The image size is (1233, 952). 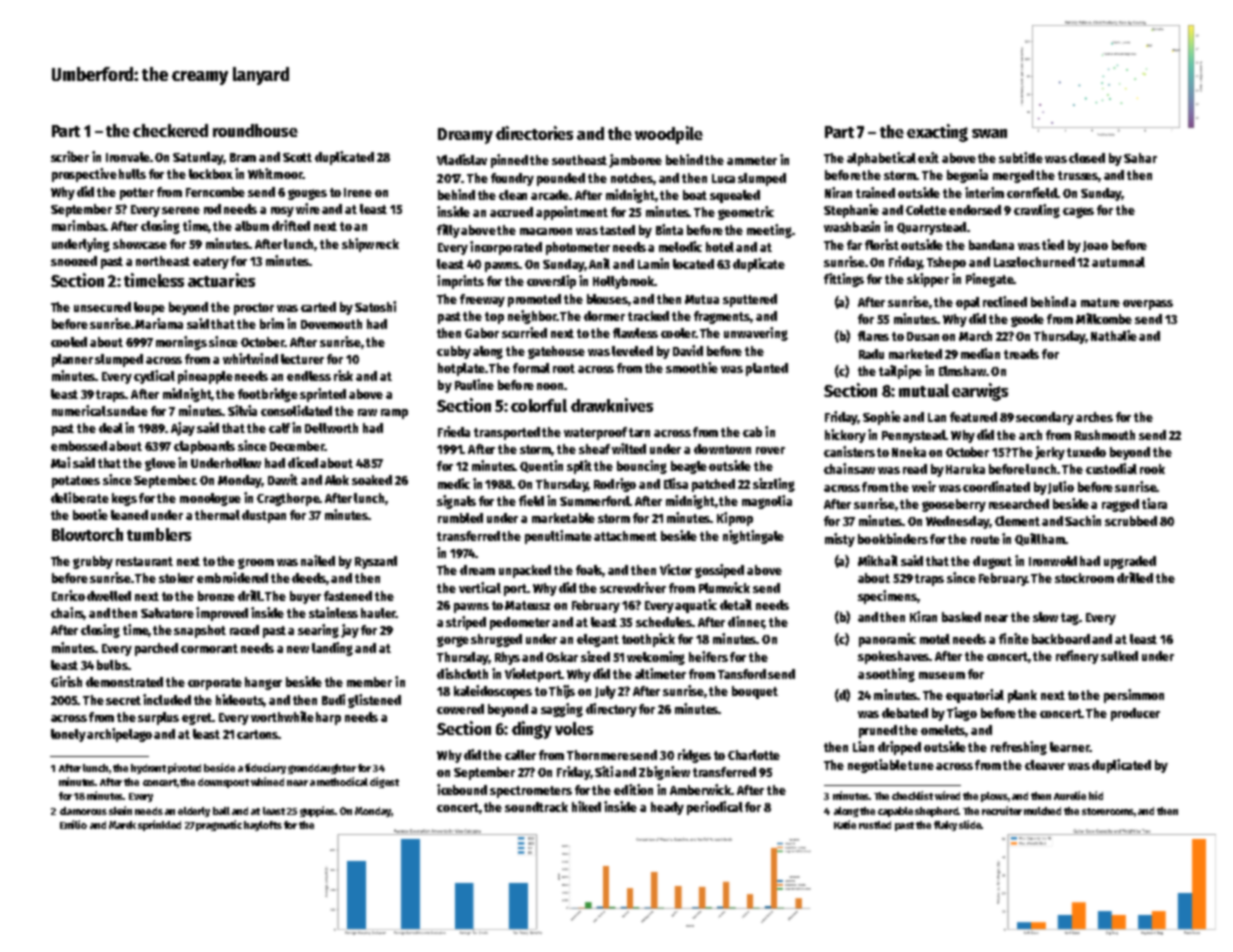 What do you see at coordinates (678, 333) in the screenshot?
I see `cooler` at bounding box center [678, 333].
